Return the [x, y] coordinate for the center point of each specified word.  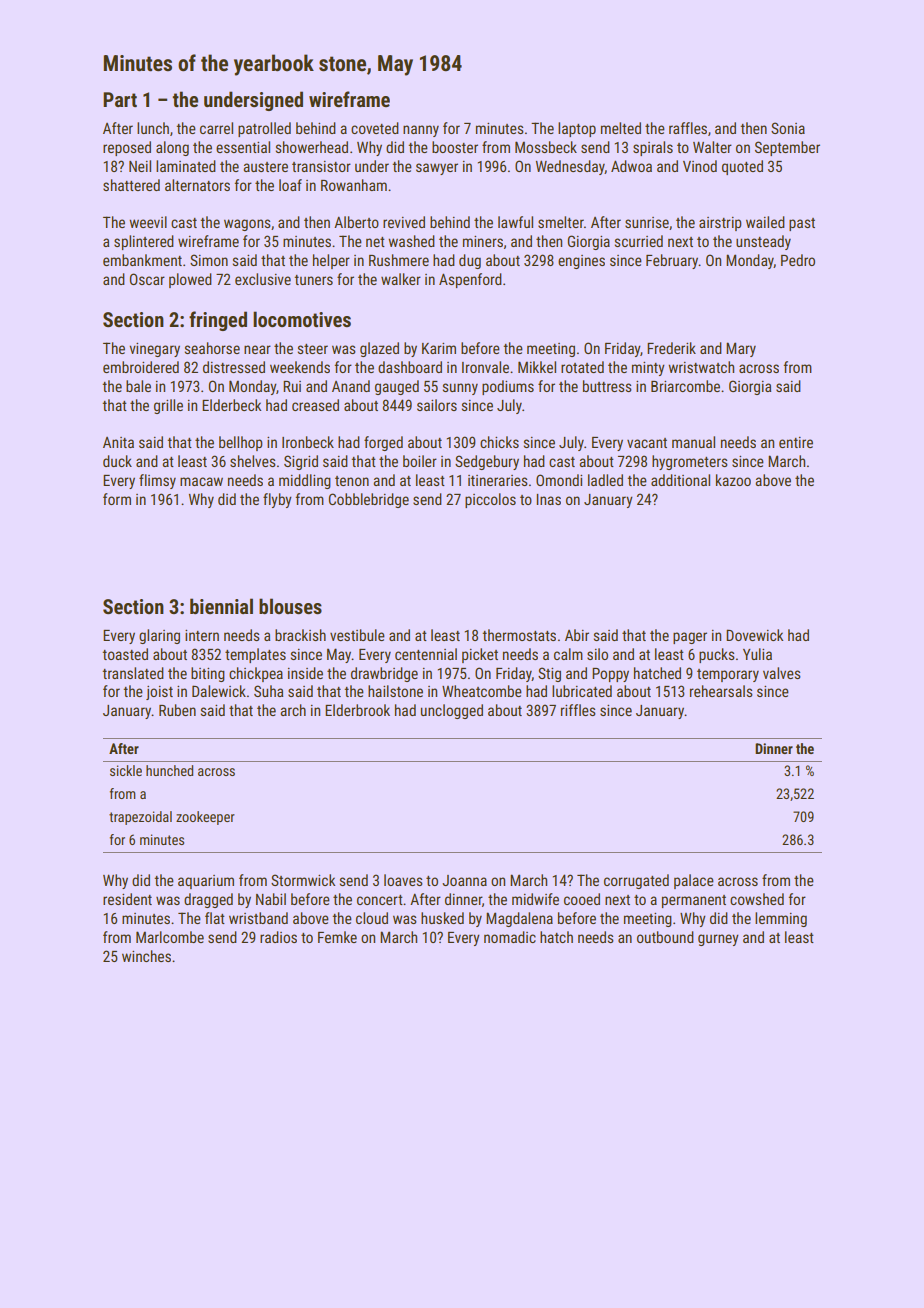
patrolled [264, 129]
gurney [718, 940]
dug [470, 261]
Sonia [788, 128]
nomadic [510, 937]
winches [146, 956]
